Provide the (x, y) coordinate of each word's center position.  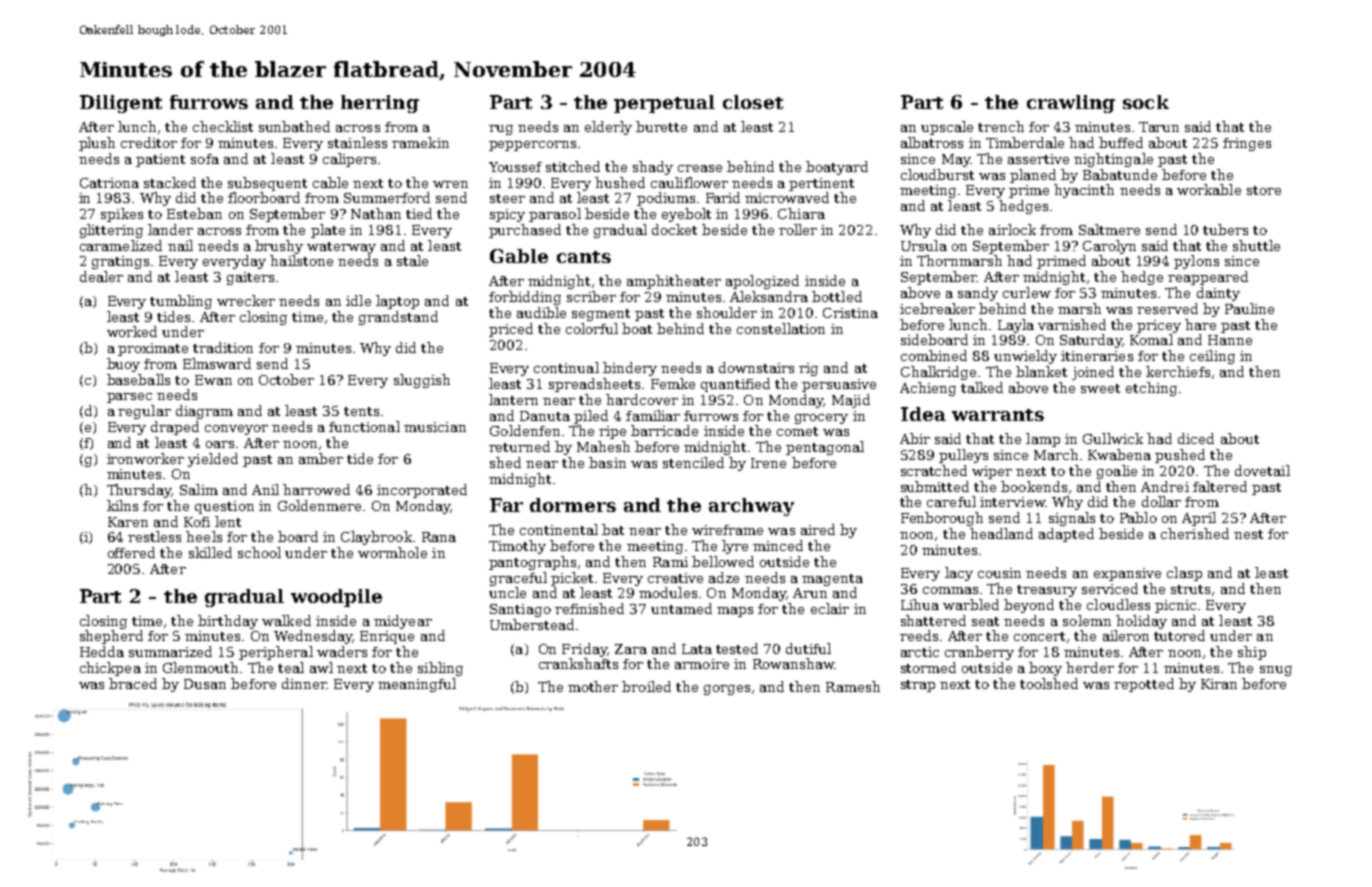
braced (133, 683)
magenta (832, 580)
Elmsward (217, 363)
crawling (1071, 104)
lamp (1043, 440)
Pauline (1249, 308)
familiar (653, 415)
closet (753, 102)
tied (419, 213)
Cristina (850, 313)
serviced (1110, 588)
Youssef (515, 167)
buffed (1121, 142)
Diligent (121, 104)
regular (144, 412)
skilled (210, 552)
